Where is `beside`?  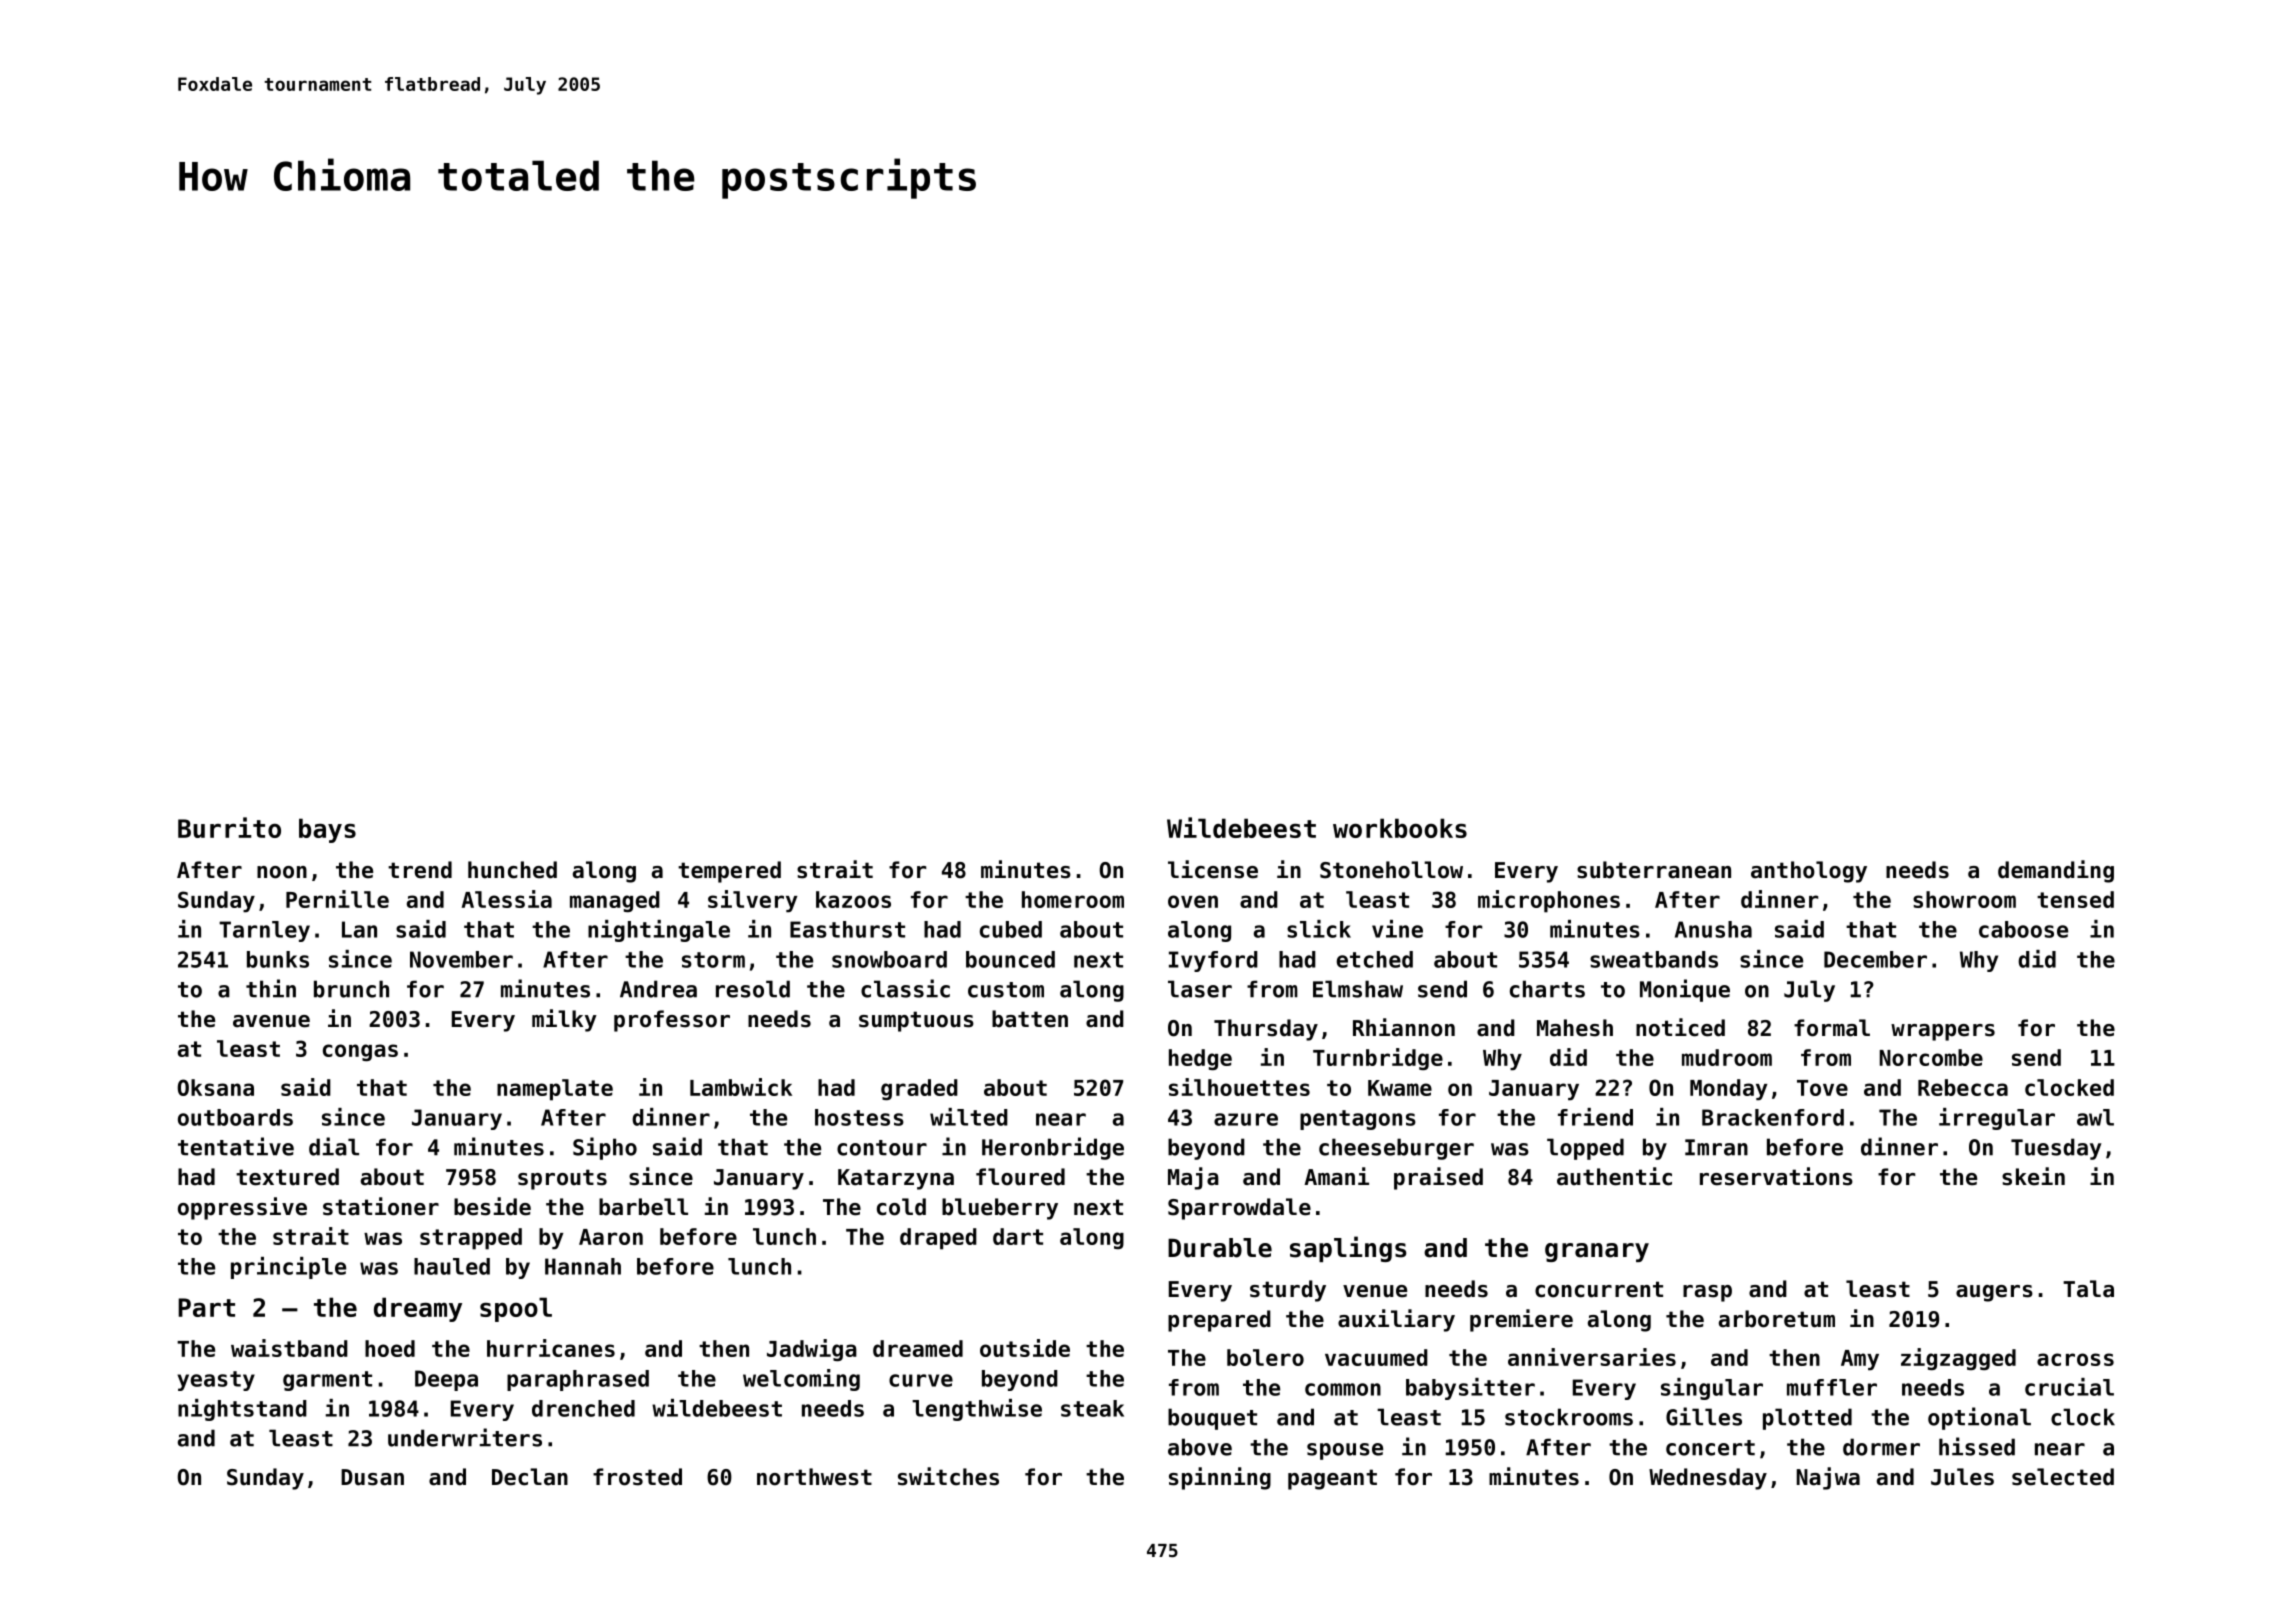 beside is located at coordinates (492, 1206).
